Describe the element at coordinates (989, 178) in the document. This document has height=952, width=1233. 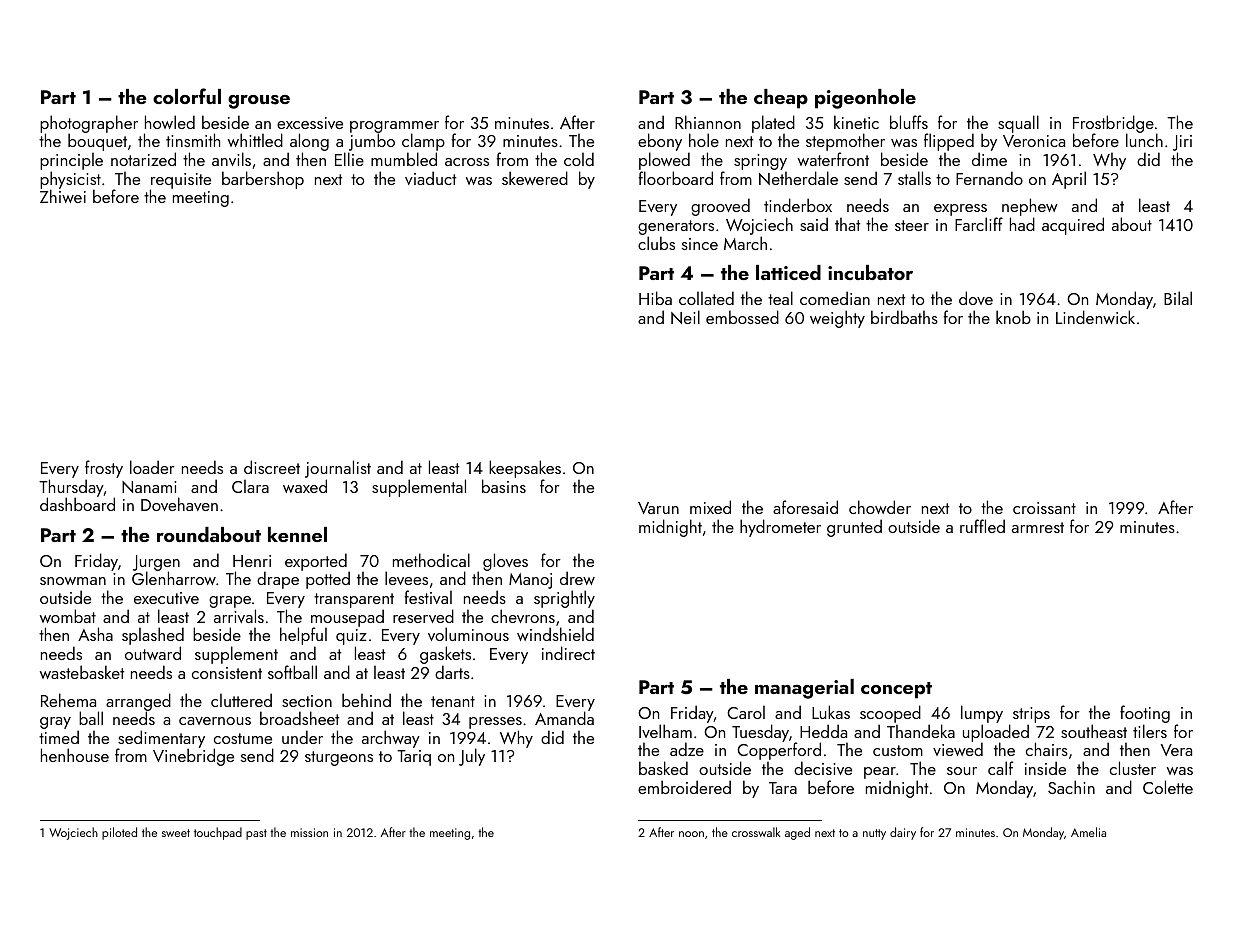
I see `Fernando` at that location.
